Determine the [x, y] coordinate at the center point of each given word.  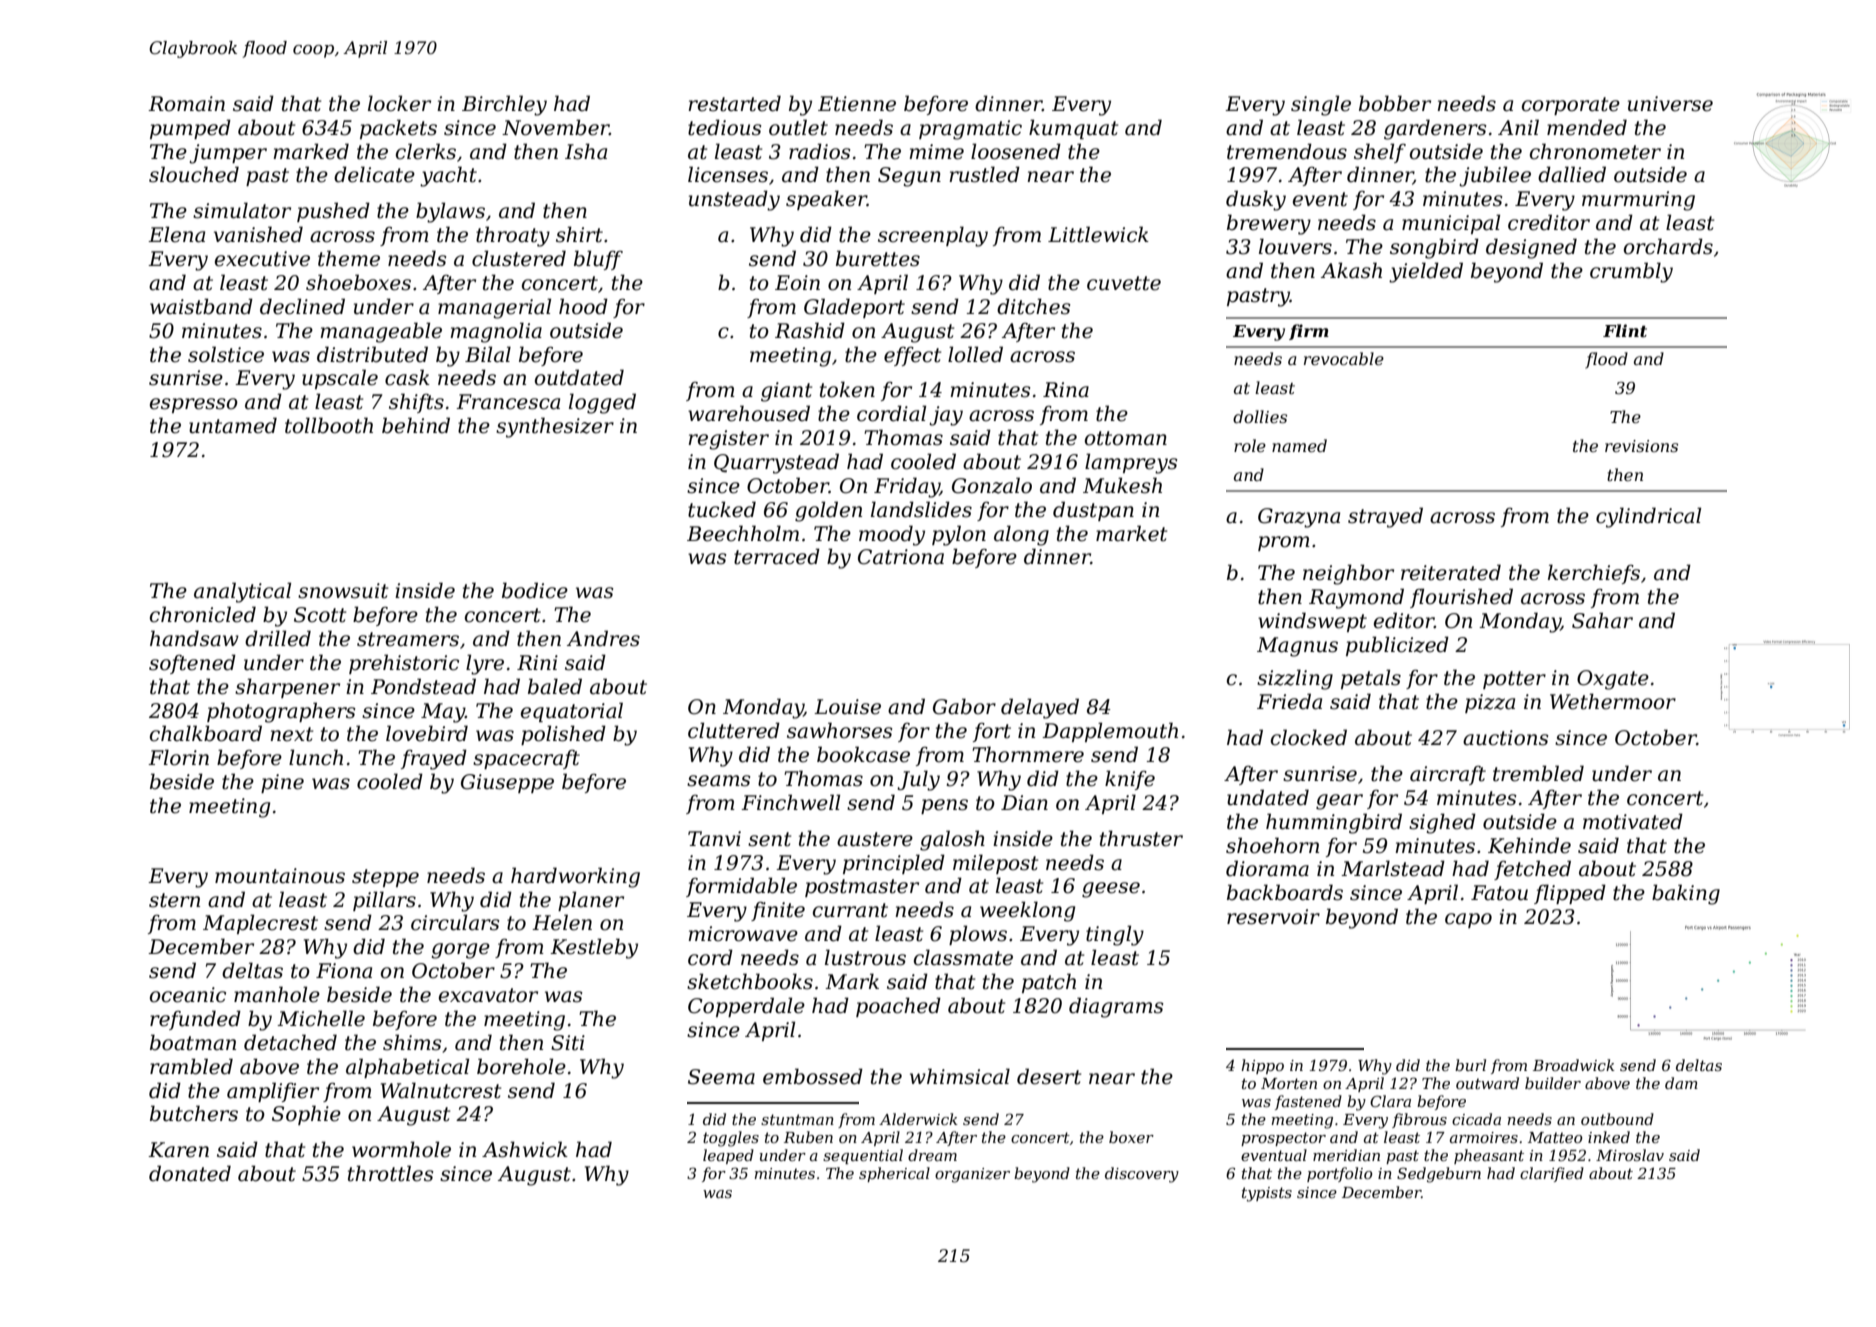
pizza [1490, 703]
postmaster [862, 888]
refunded [195, 1020]
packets [398, 129]
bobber [1395, 103]
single [1321, 105]
